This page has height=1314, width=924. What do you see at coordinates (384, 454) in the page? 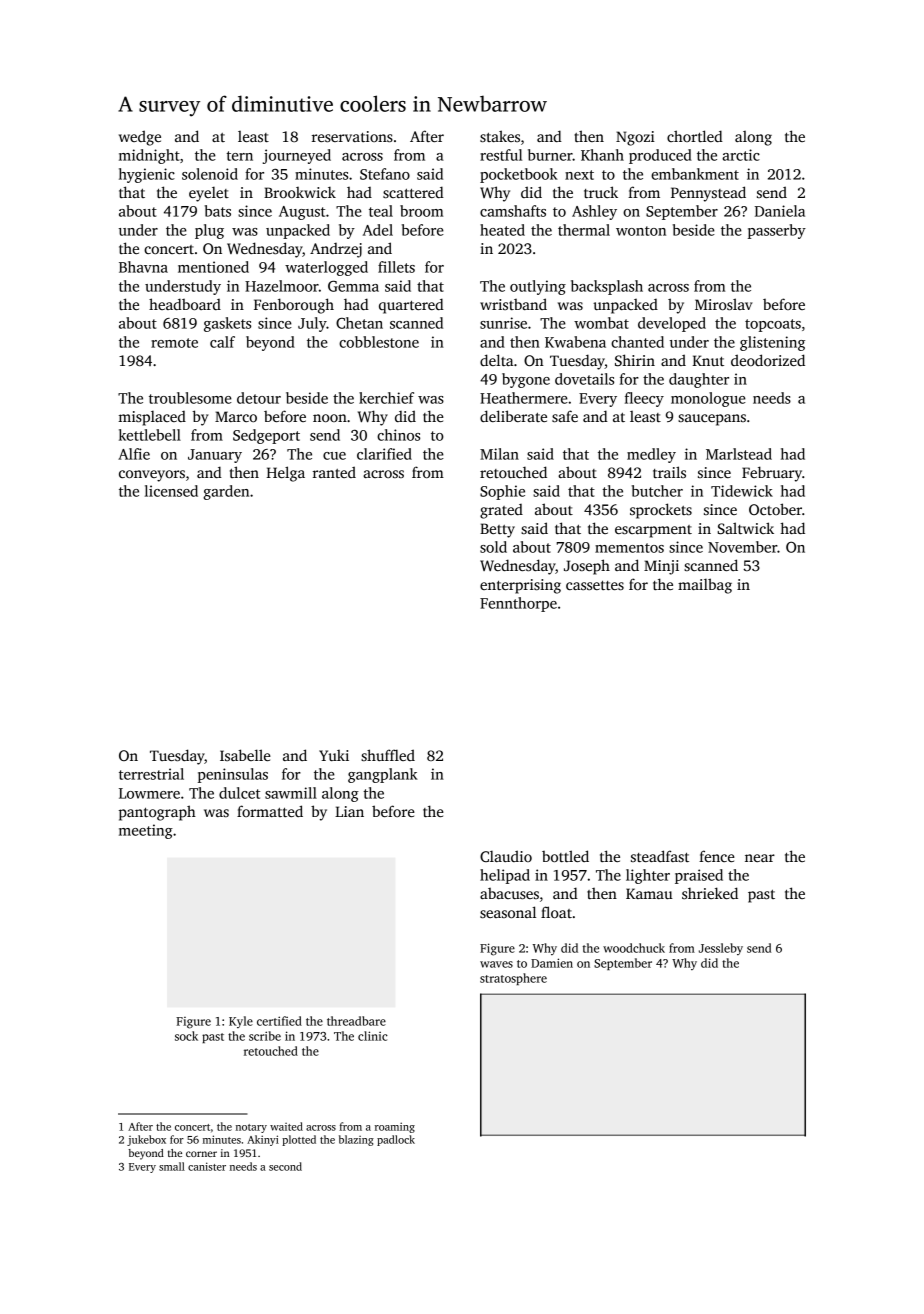
I see `clarified` at bounding box center [384, 454].
